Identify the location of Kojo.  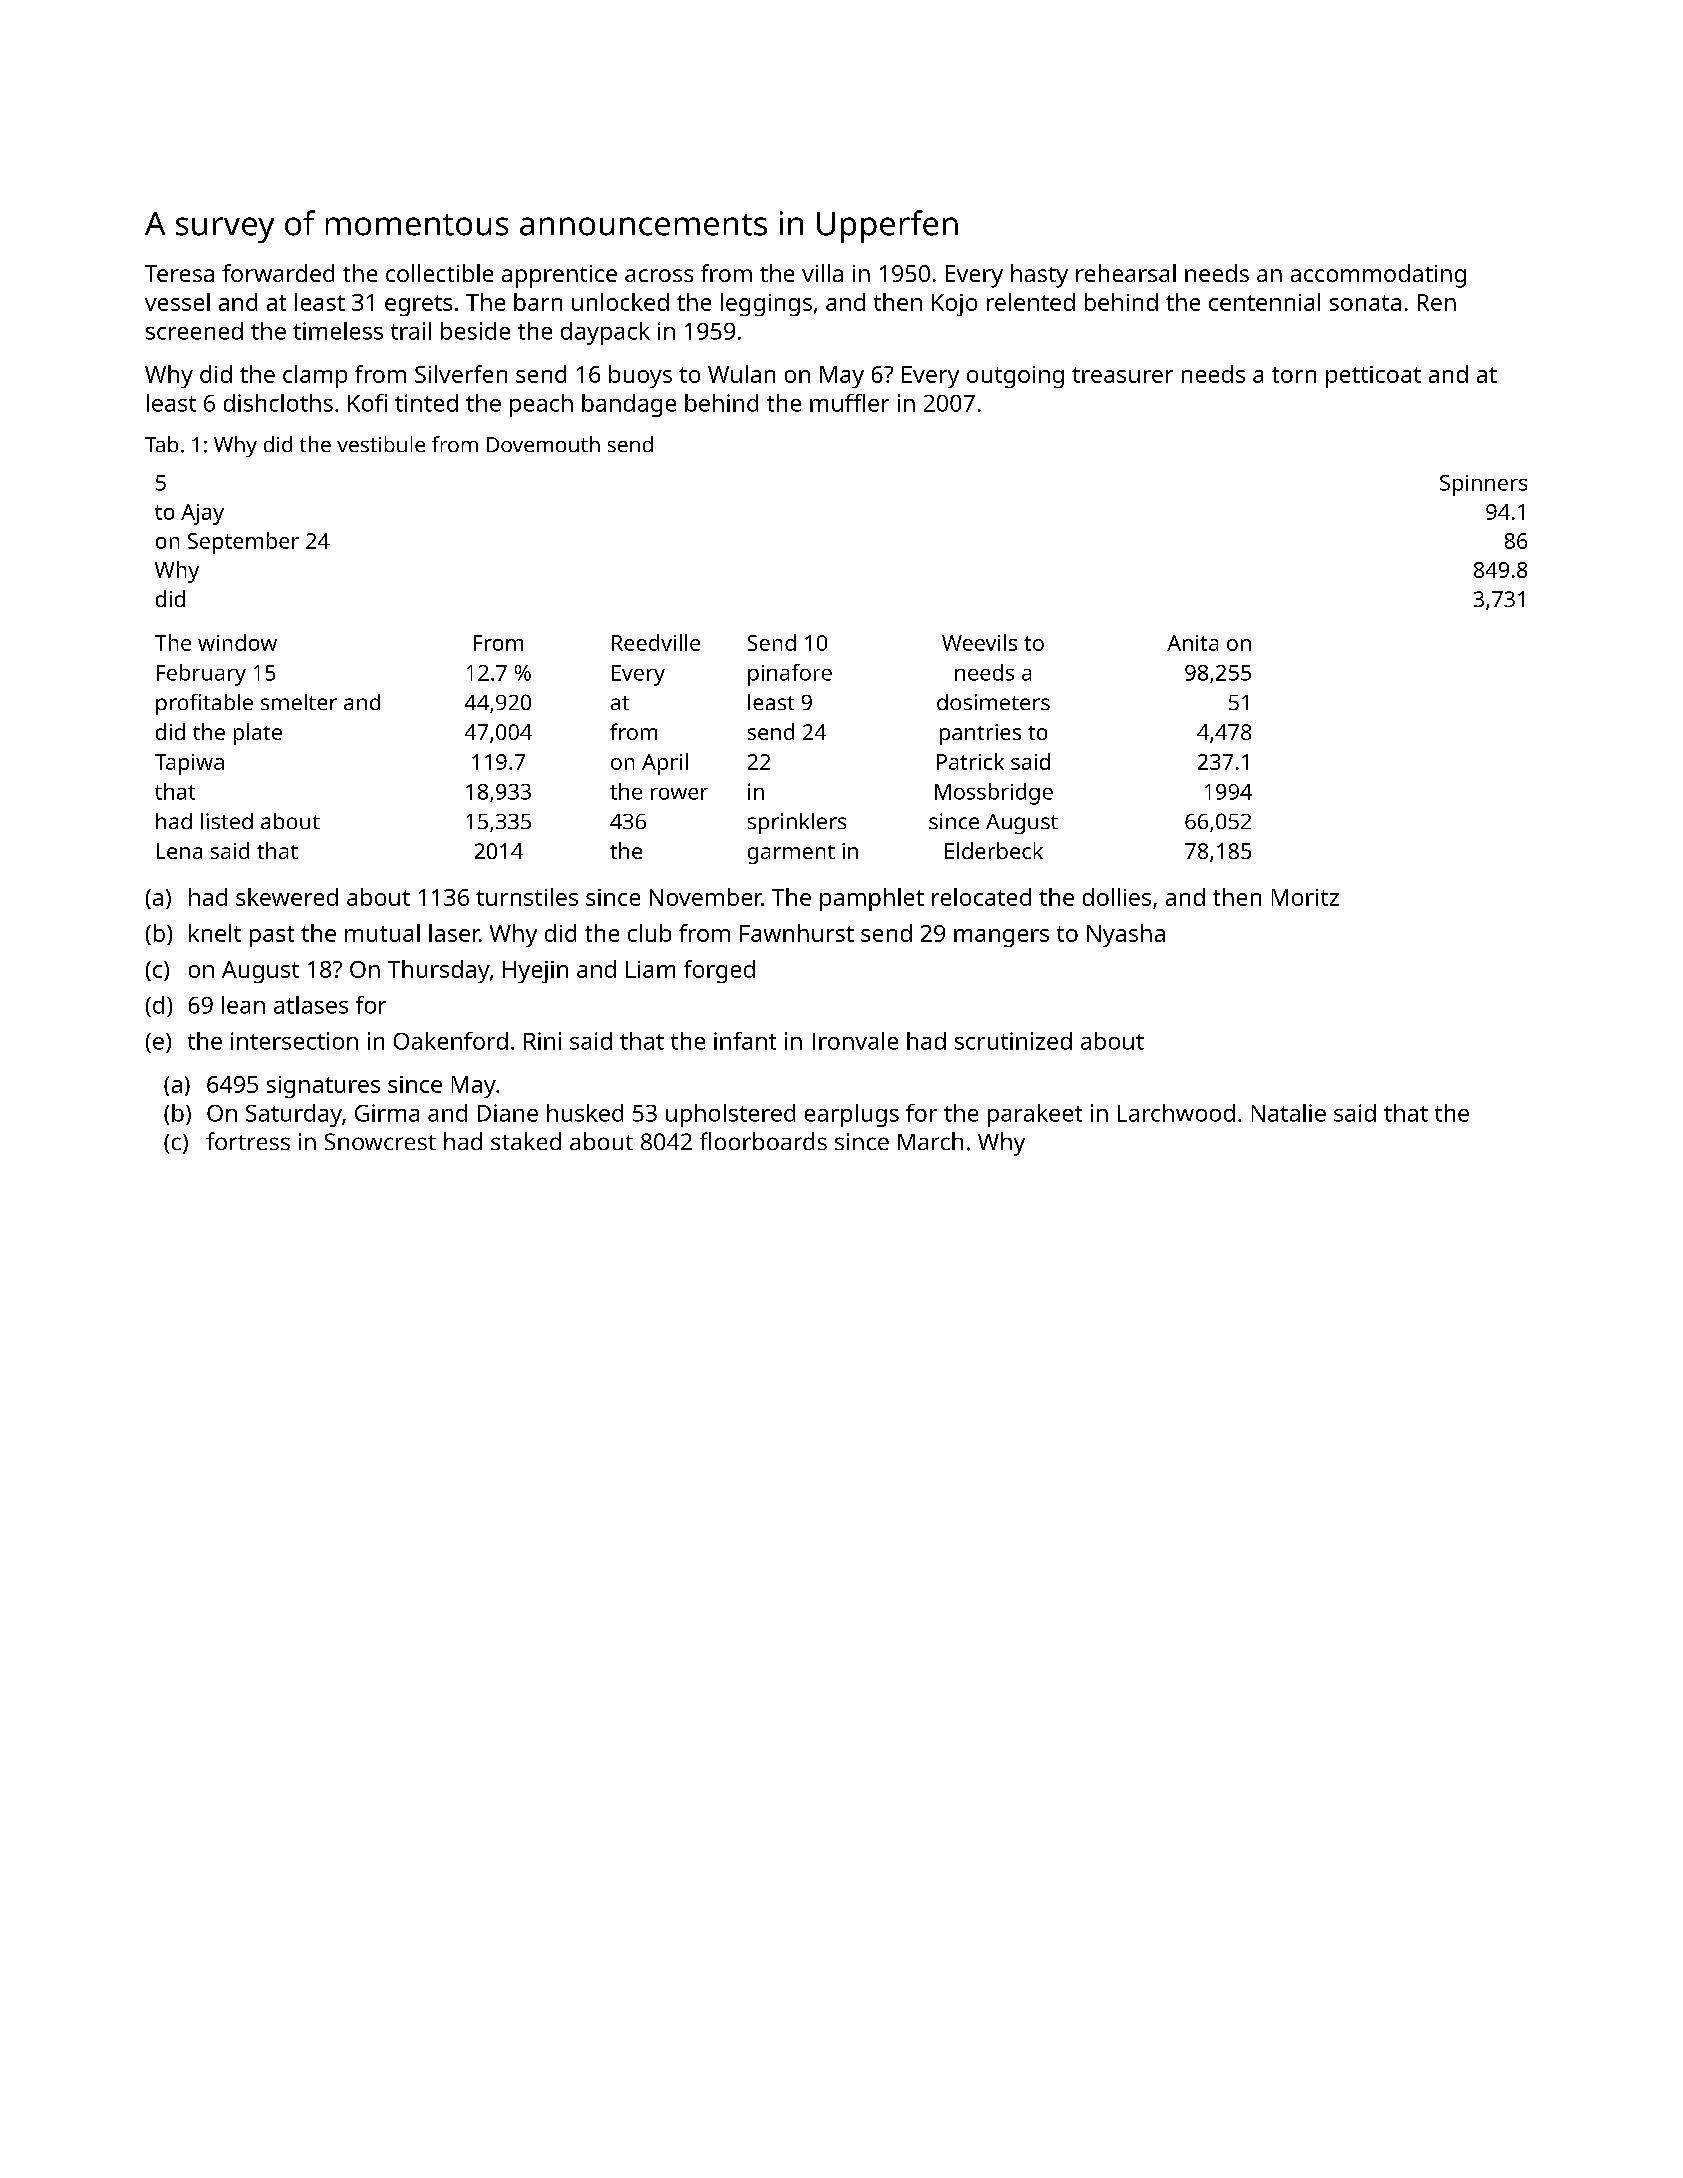
(954, 305).
